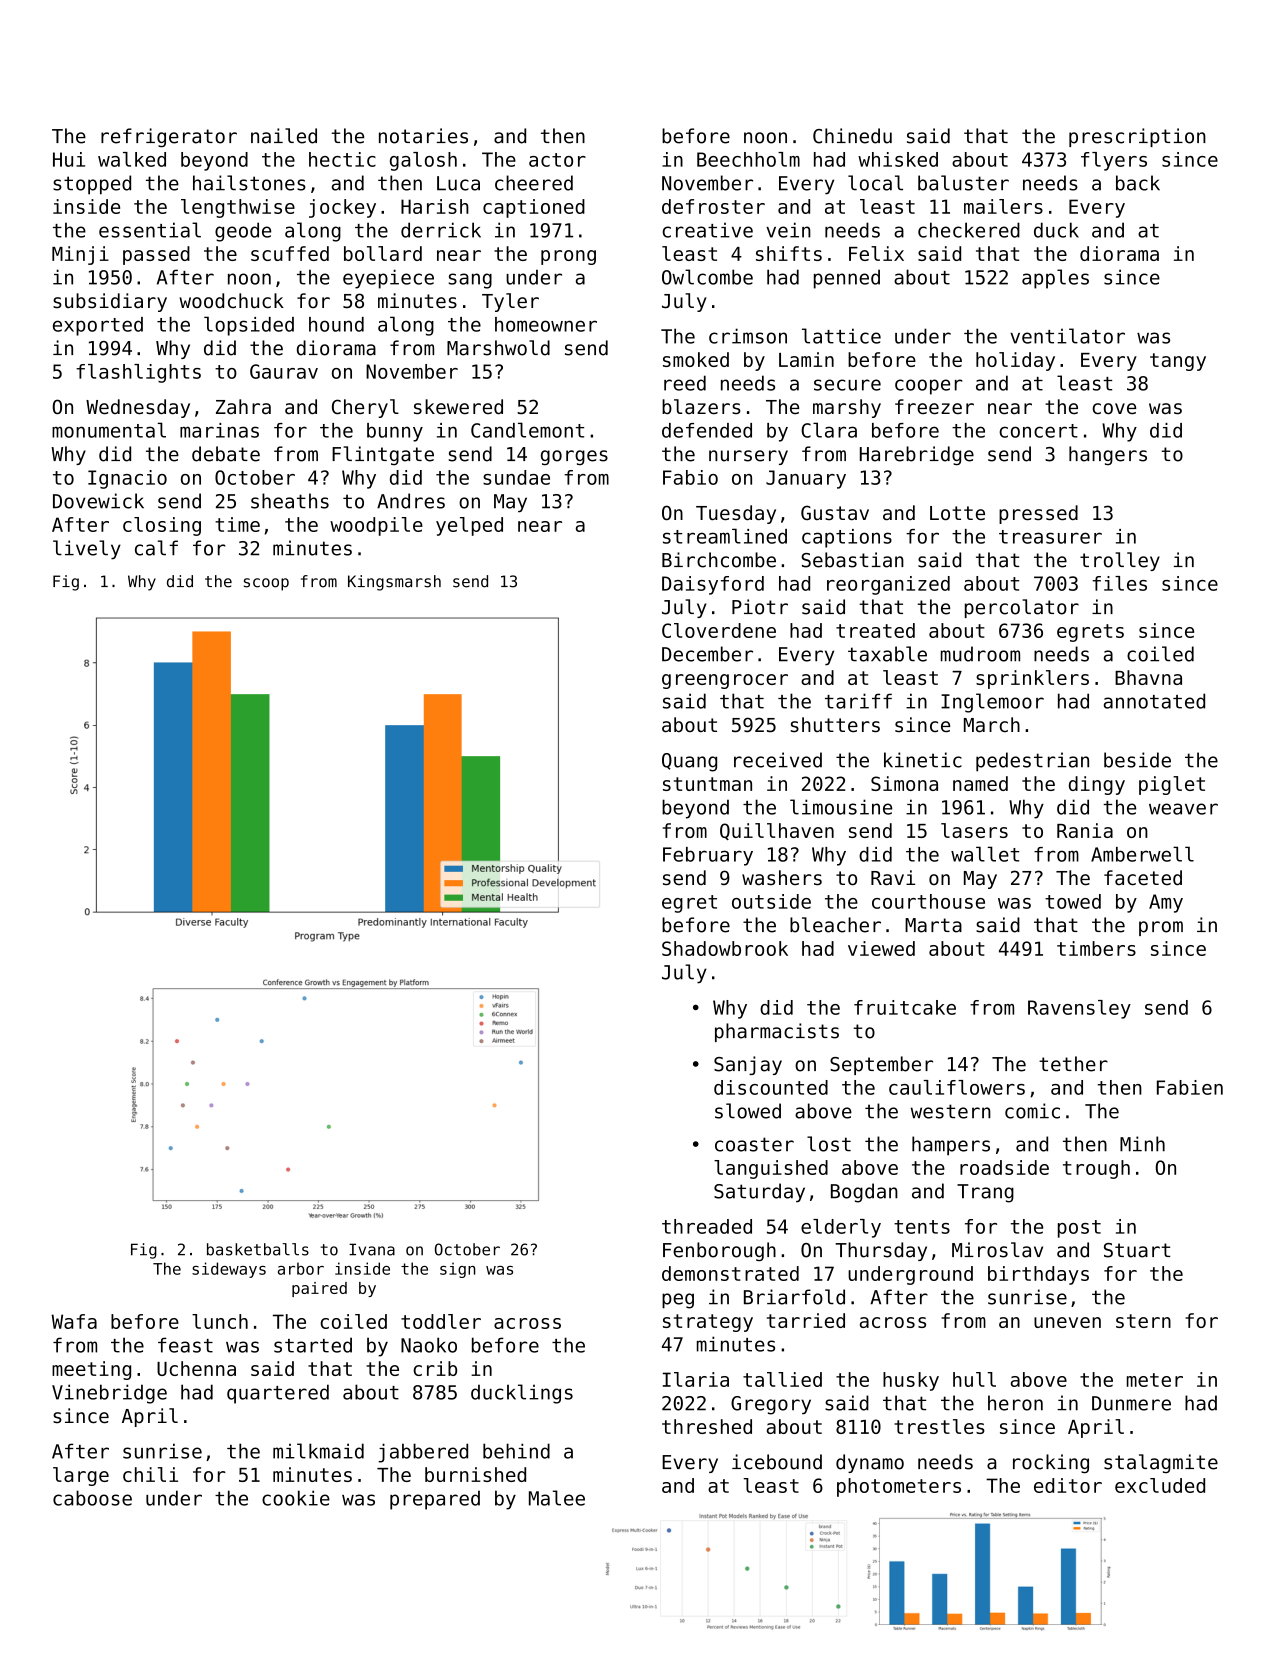  What do you see at coordinates (748, 1065) in the image?
I see `Sanjay` at bounding box center [748, 1065].
